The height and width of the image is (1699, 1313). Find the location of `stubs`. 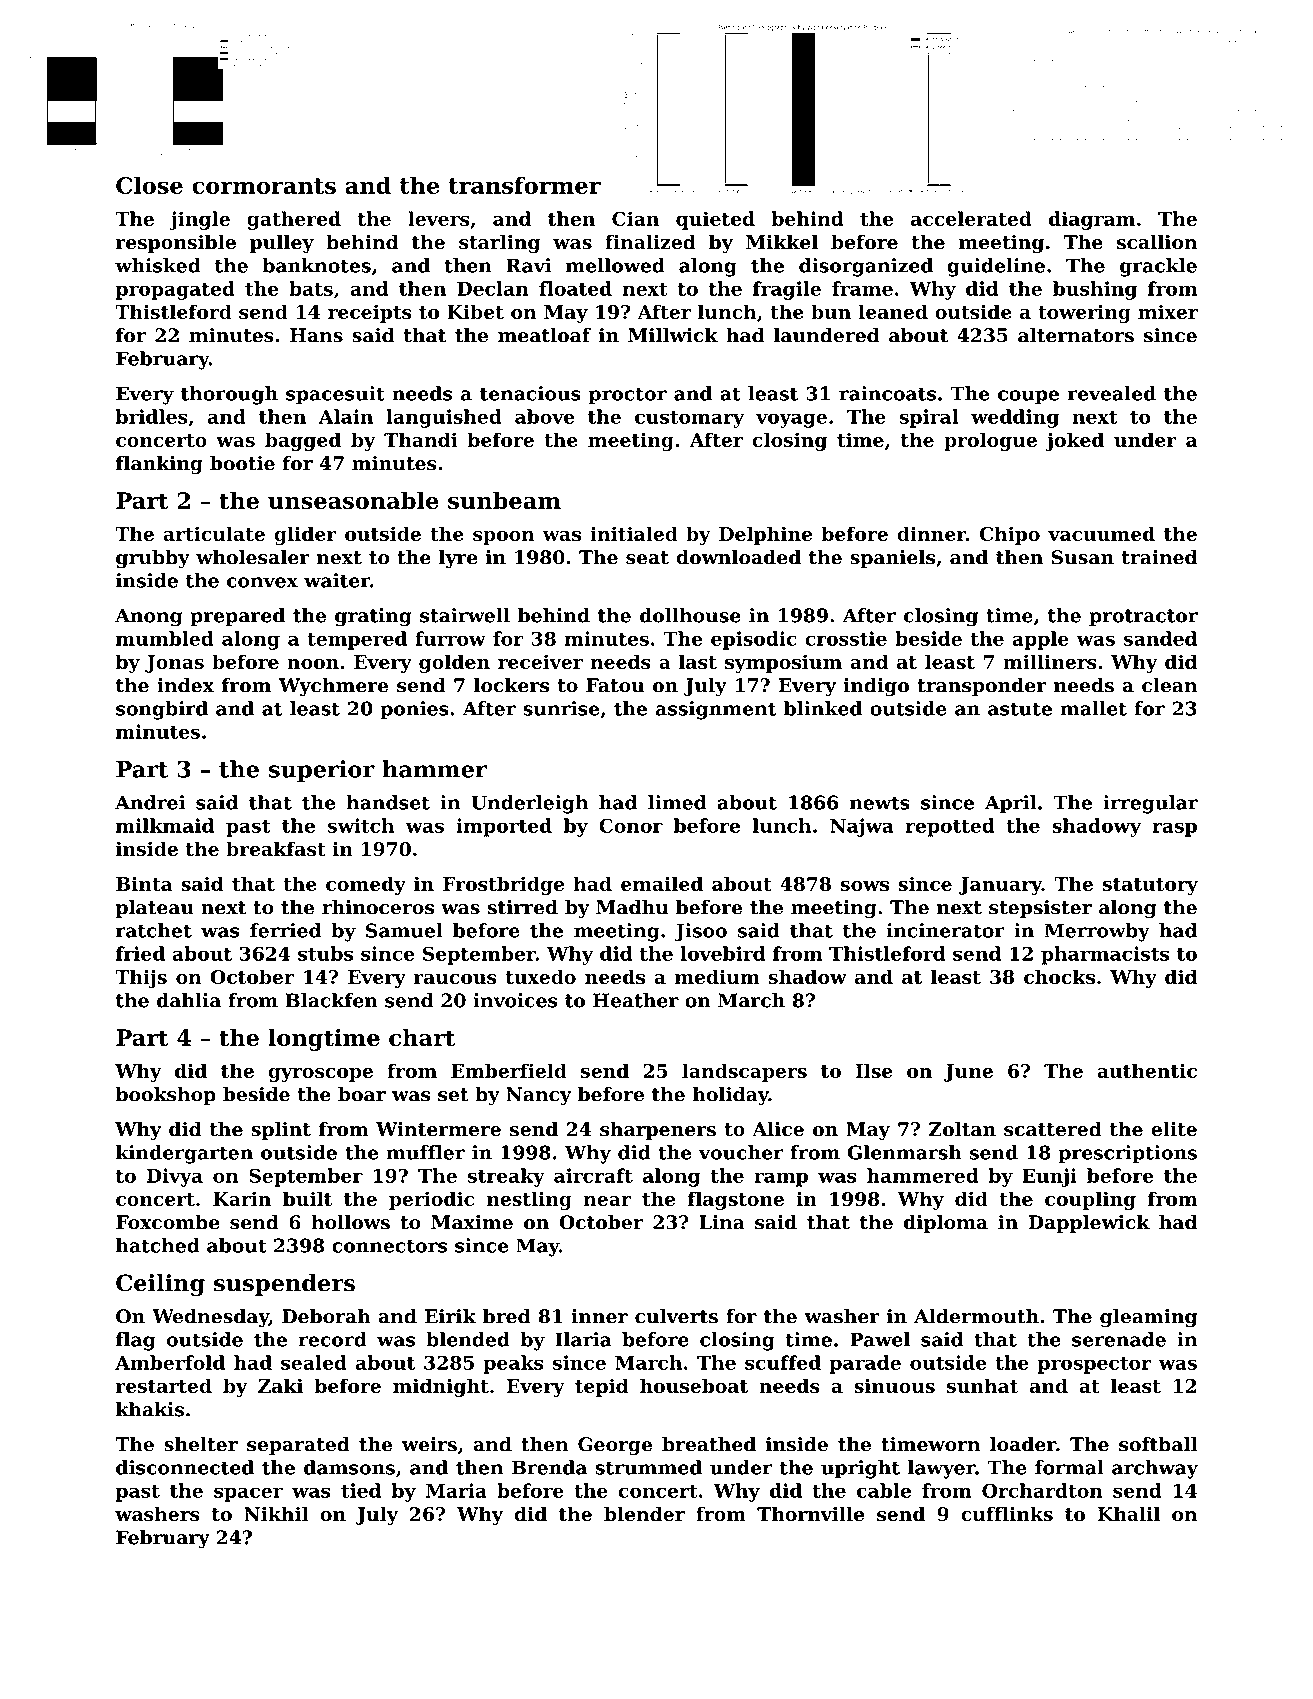

stubs is located at coordinates (325, 953).
